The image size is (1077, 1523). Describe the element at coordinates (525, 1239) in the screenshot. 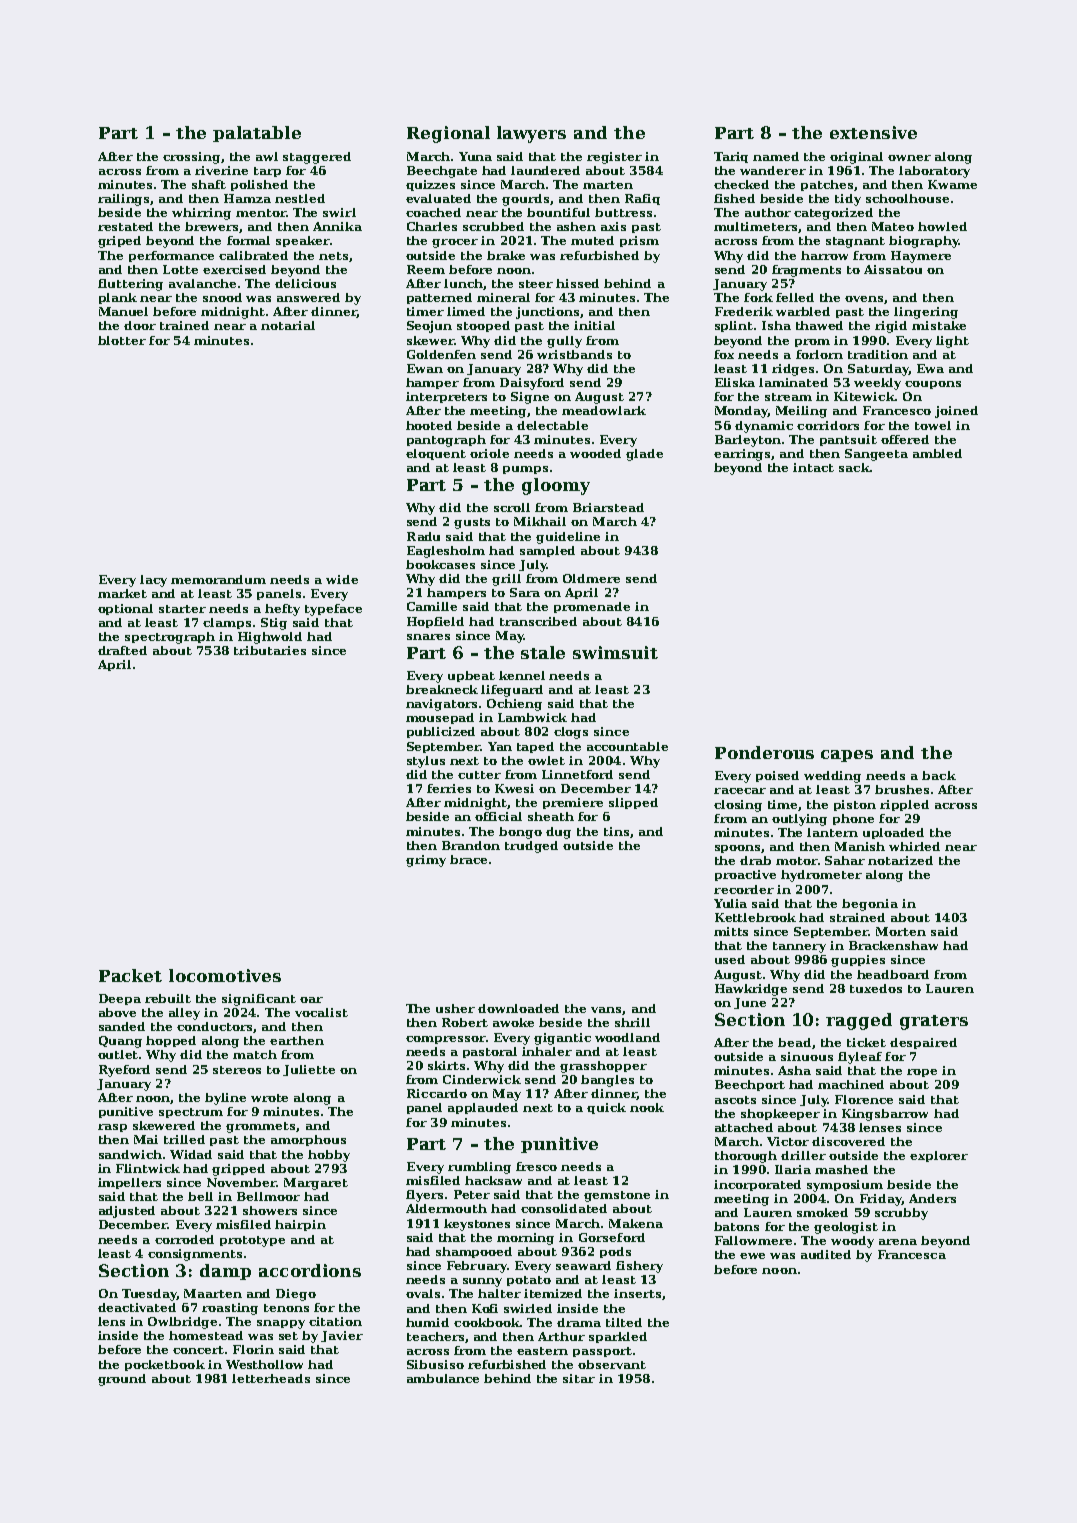

I see `morning` at that location.
